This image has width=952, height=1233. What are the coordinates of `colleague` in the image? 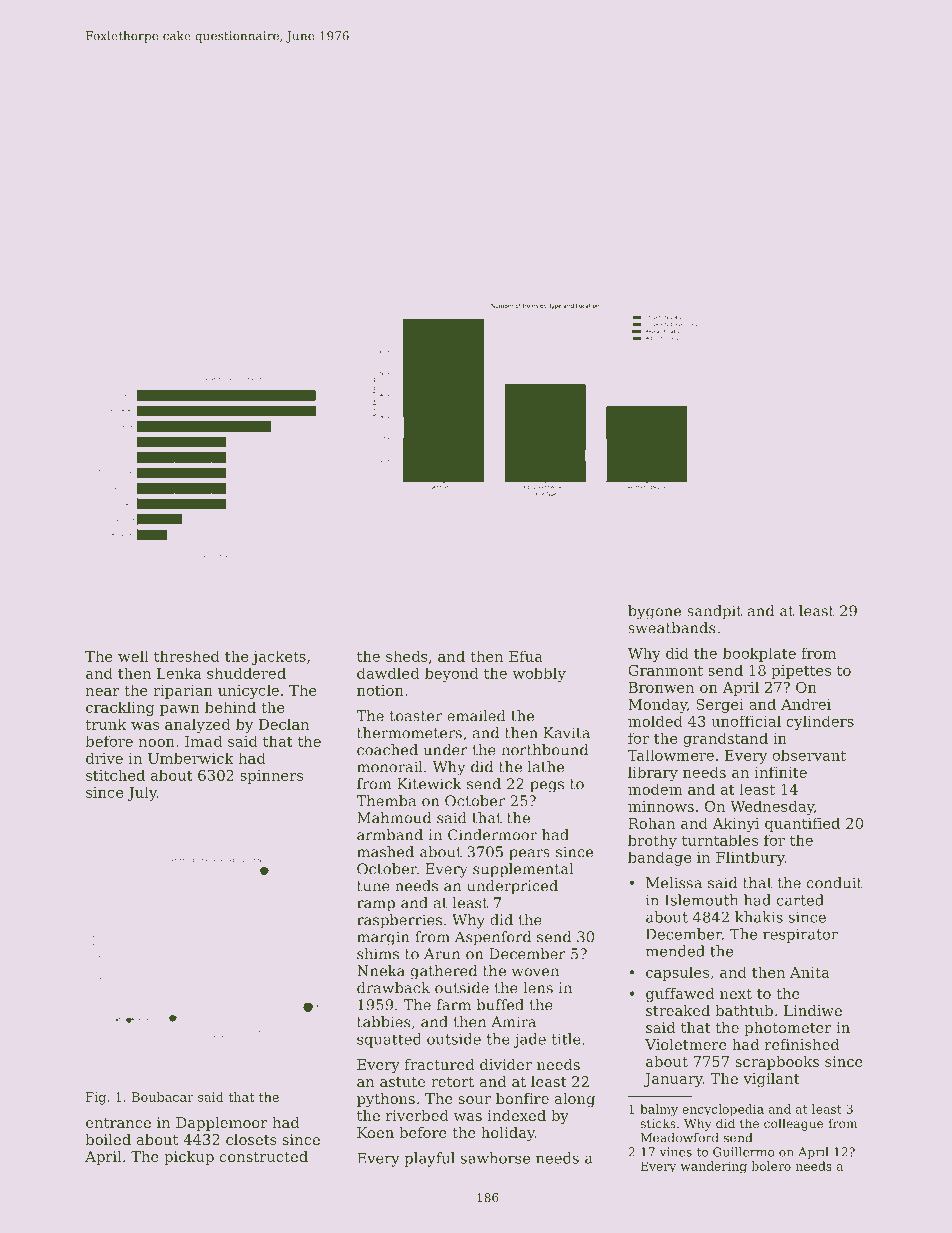 It's located at (793, 1124).
